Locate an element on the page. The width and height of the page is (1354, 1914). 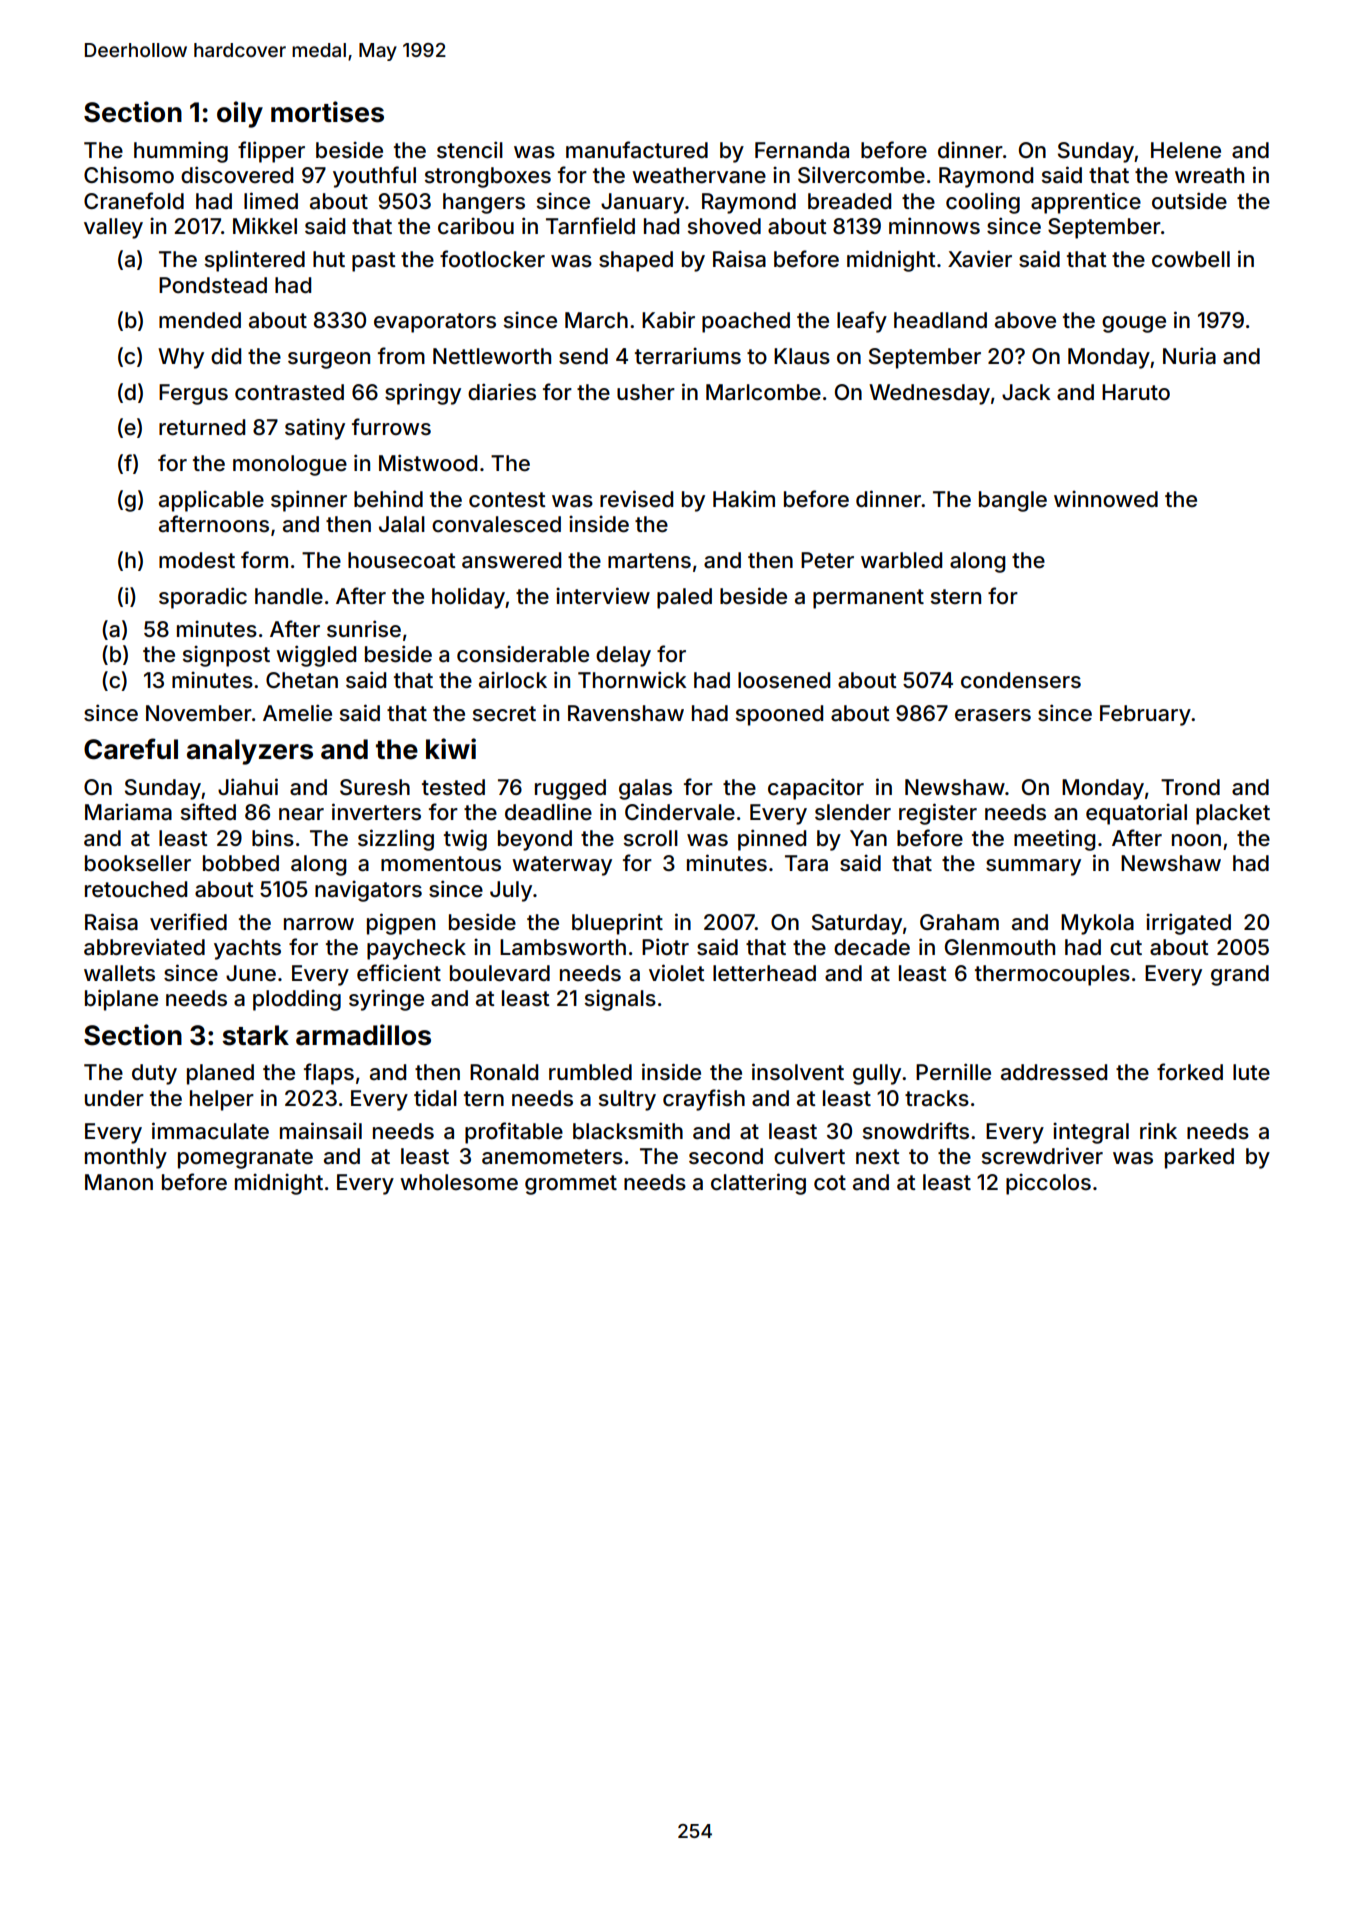
Fergus is located at coordinates (193, 394).
